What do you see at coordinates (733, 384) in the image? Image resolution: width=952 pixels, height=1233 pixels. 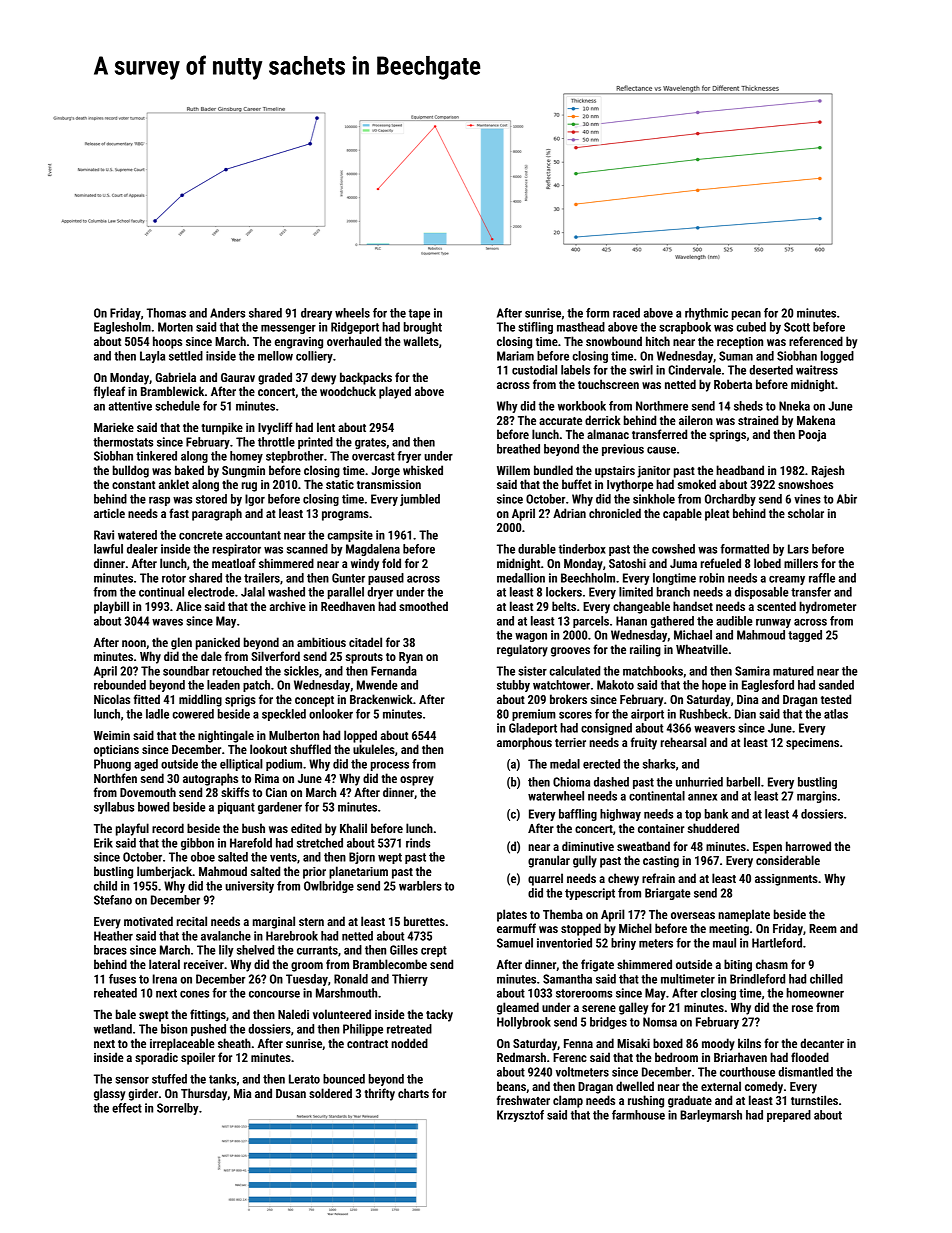 I see `Roberta` at bounding box center [733, 384].
